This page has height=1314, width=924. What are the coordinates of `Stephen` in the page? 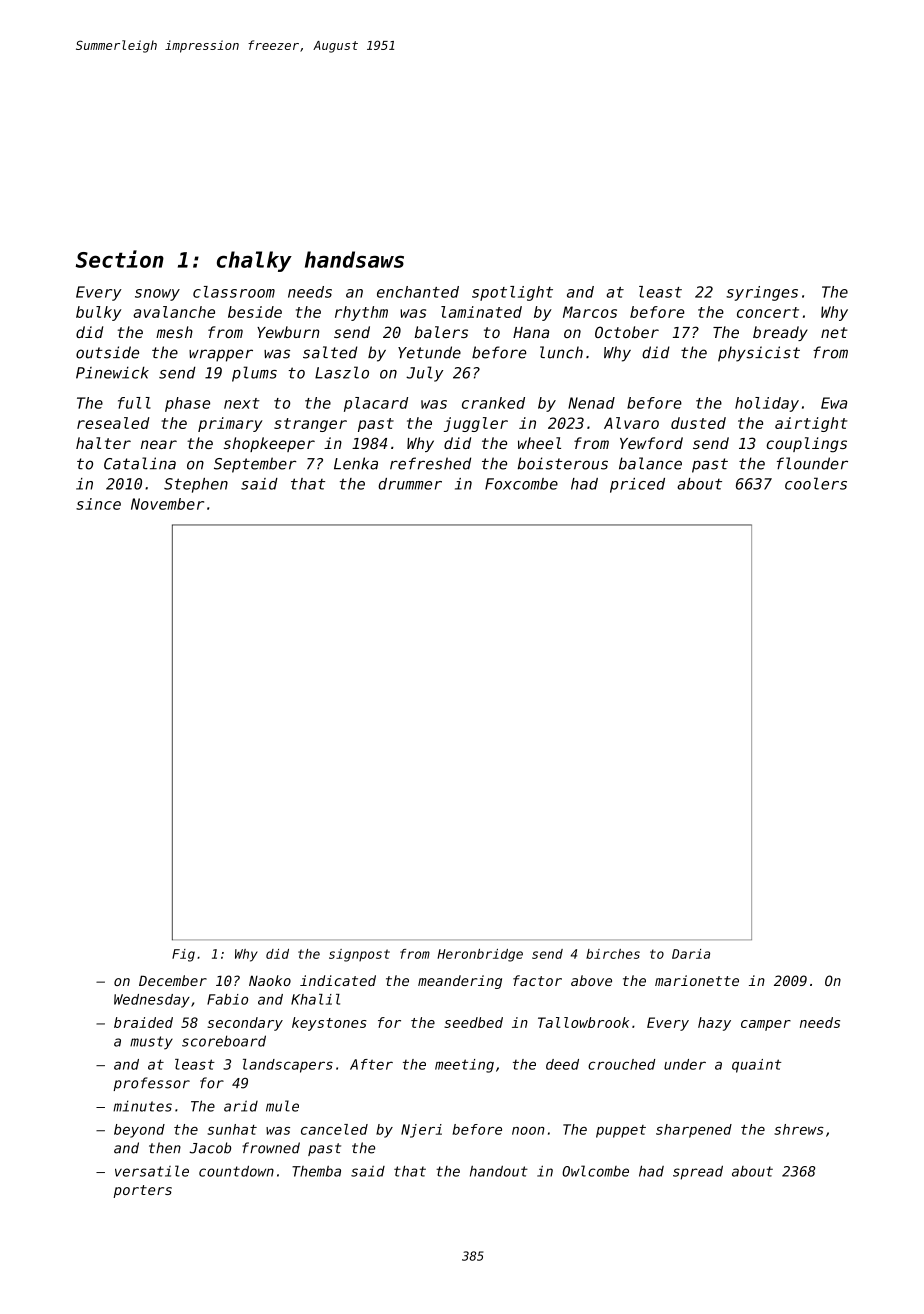 It's located at (196, 485).
